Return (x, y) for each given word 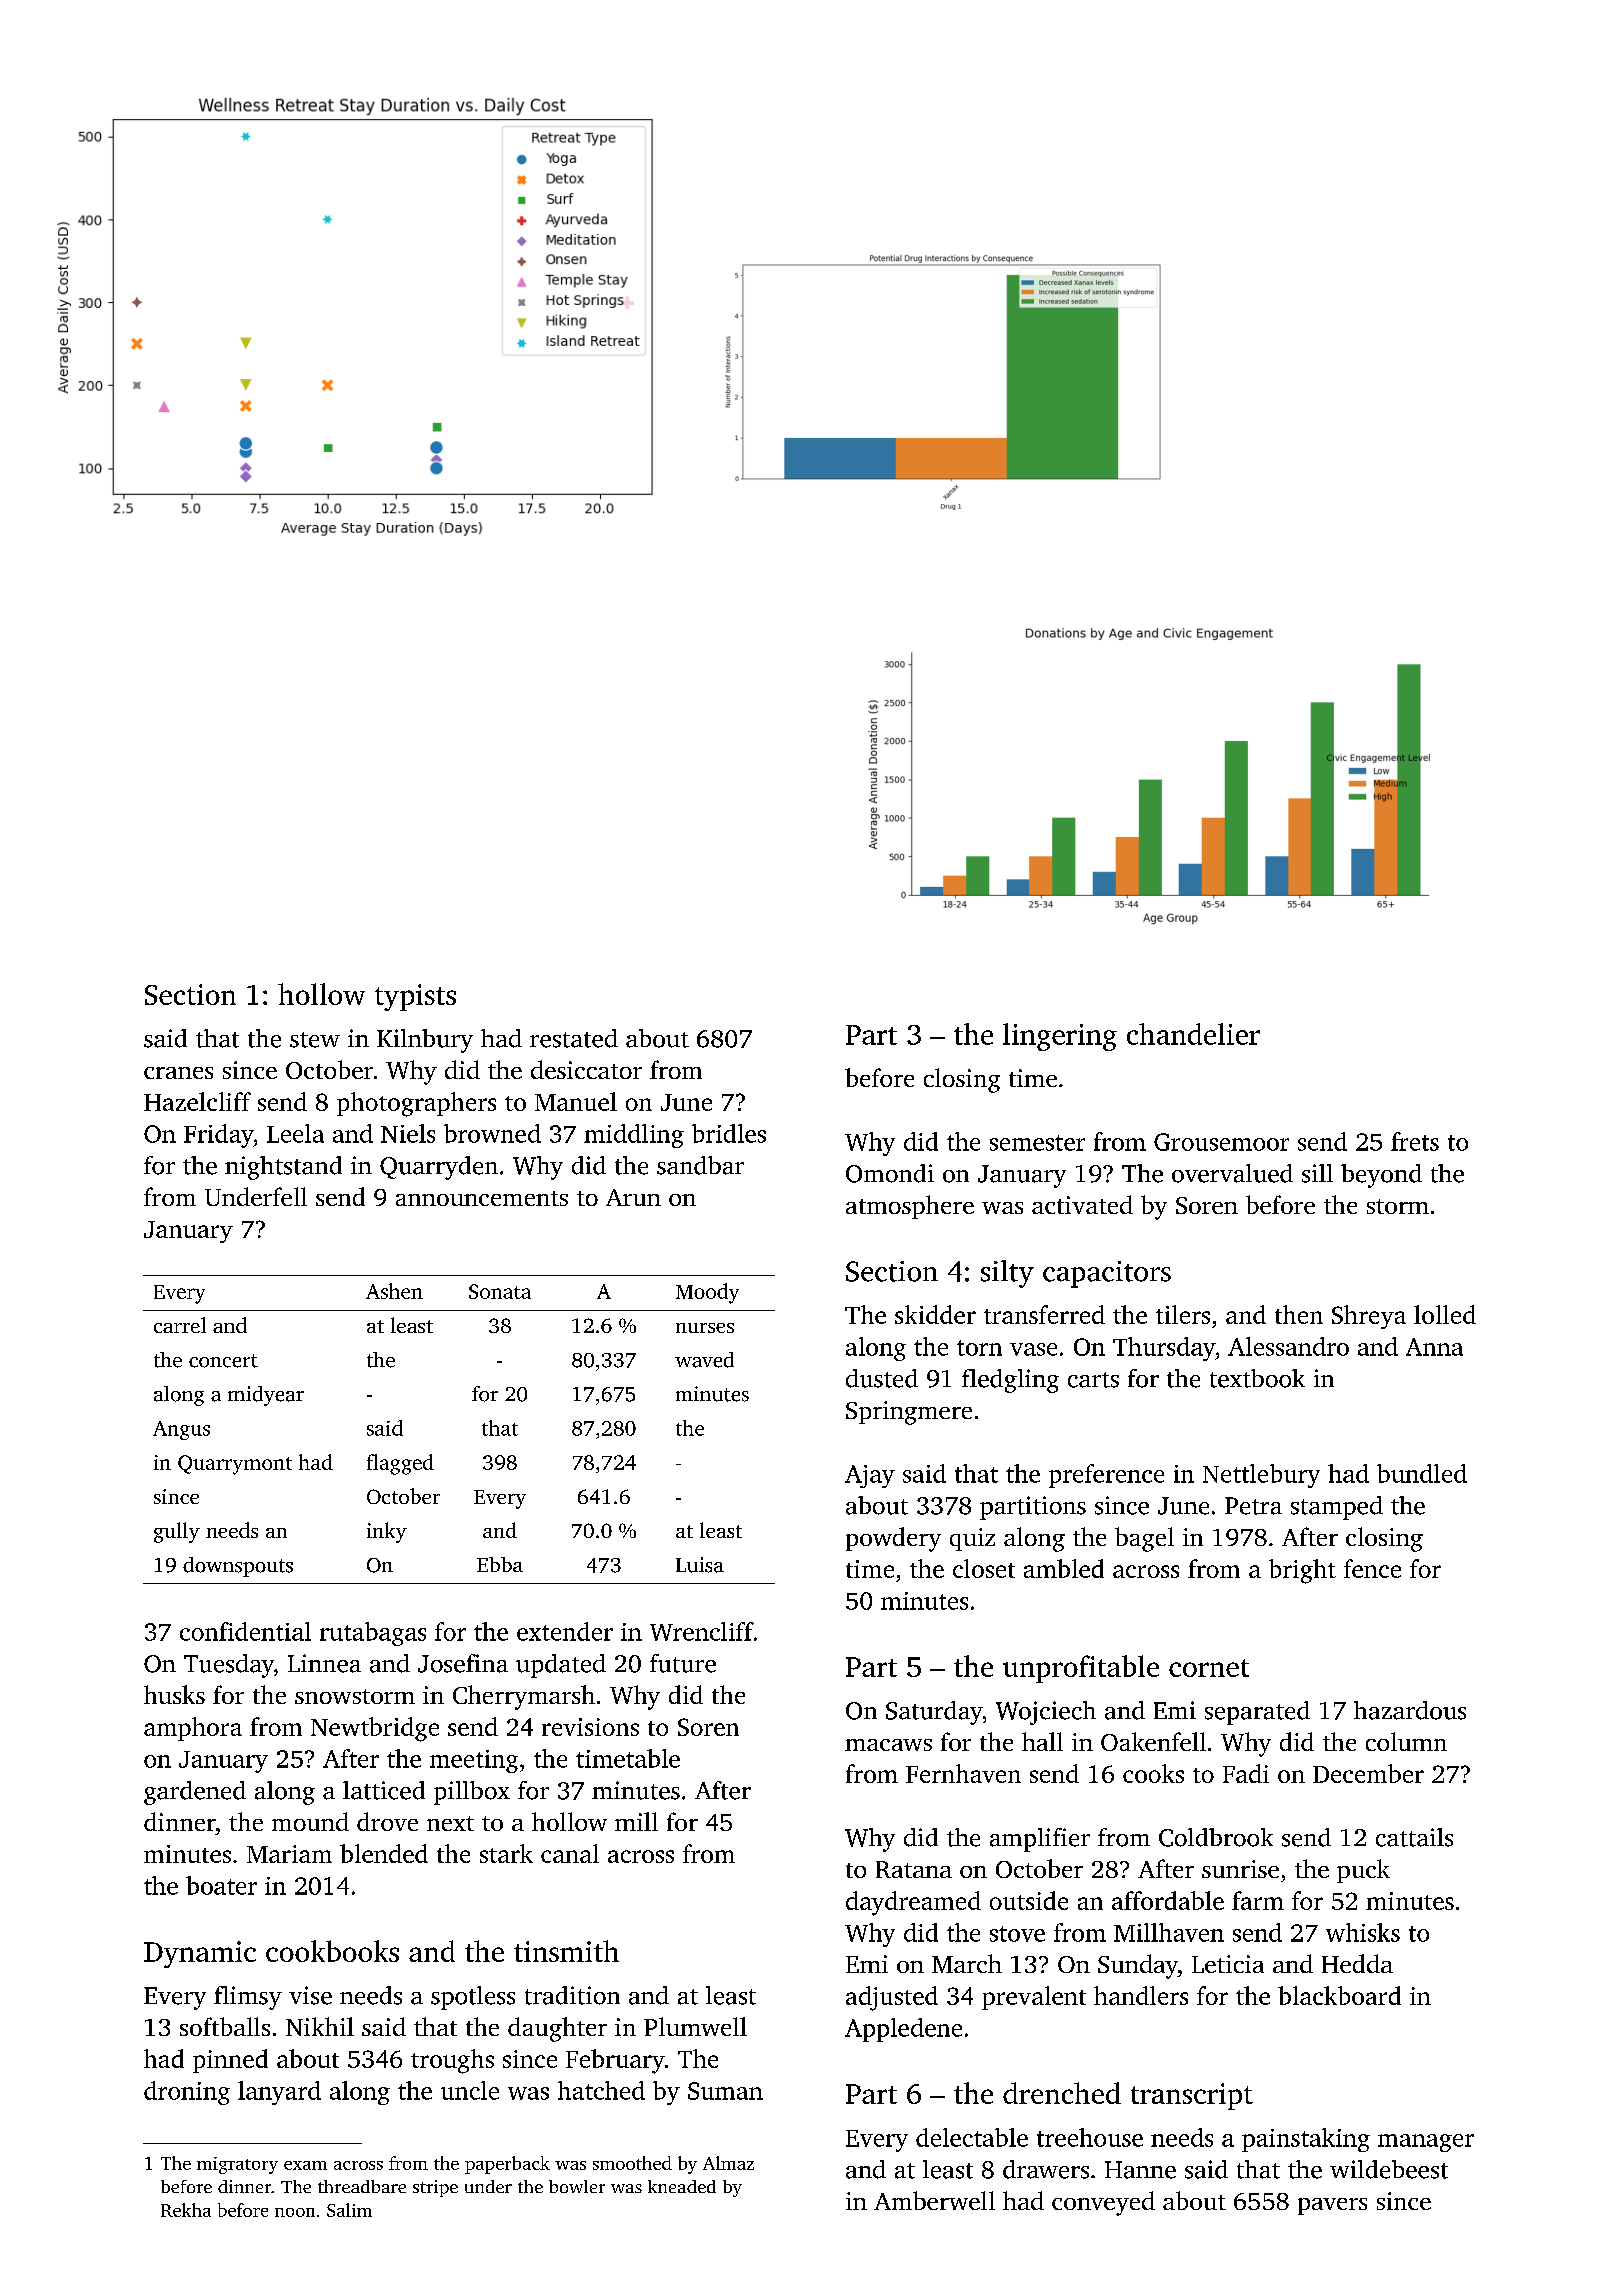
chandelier (1193, 1034)
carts (1093, 1380)
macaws (888, 1745)
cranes (178, 1073)
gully (177, 1532)
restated (574, 1038)
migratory (237, 2165)
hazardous (1410, 1710)
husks (174, 1694)
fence (1372, 1568)
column (1406, 1741)
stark (506, 1853)
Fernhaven (963, 1773)
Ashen (394, 1291)
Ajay (870, 1476)
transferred (1044, 1314)
